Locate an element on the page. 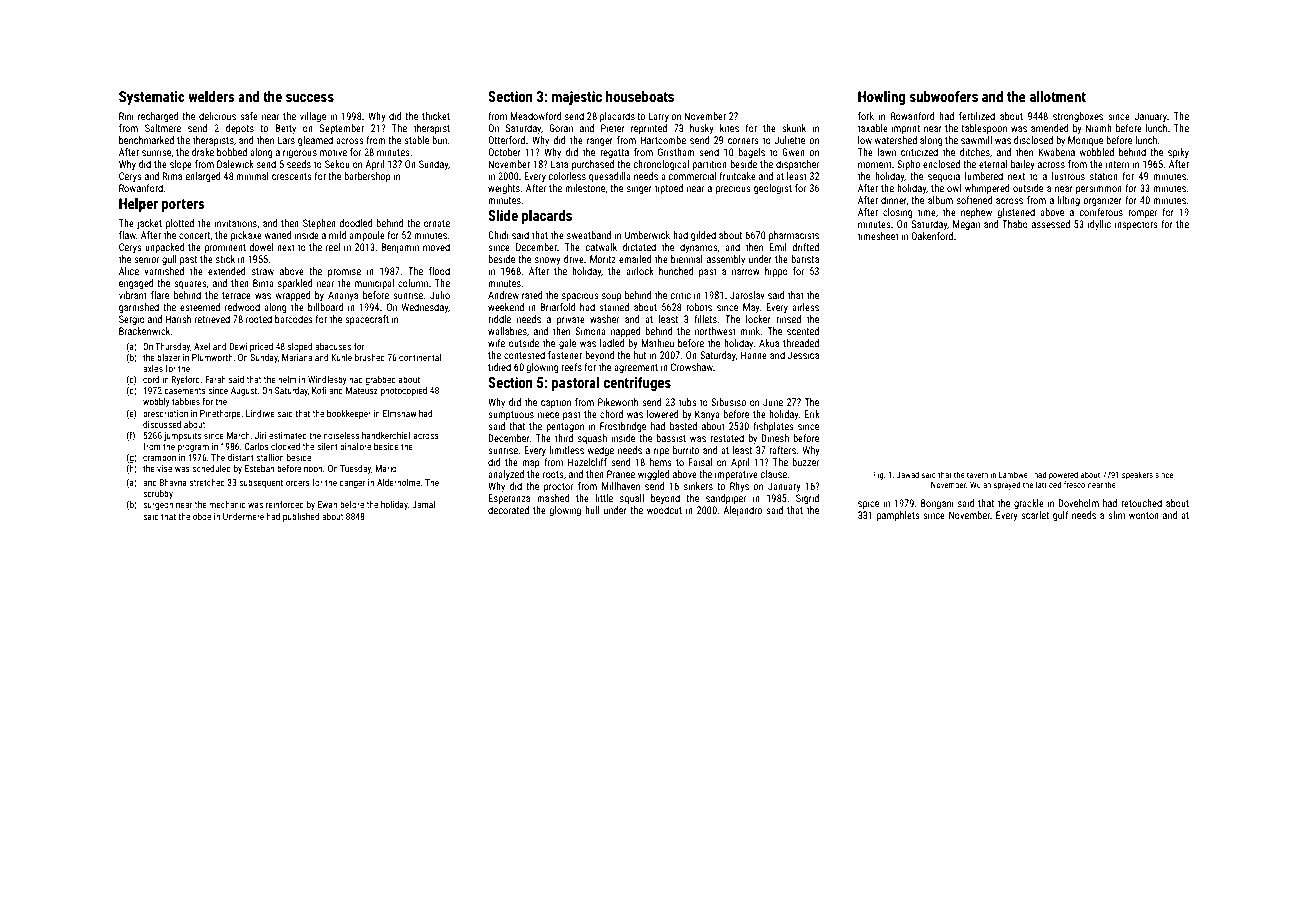  airless is located at coordinates (805, 307).
